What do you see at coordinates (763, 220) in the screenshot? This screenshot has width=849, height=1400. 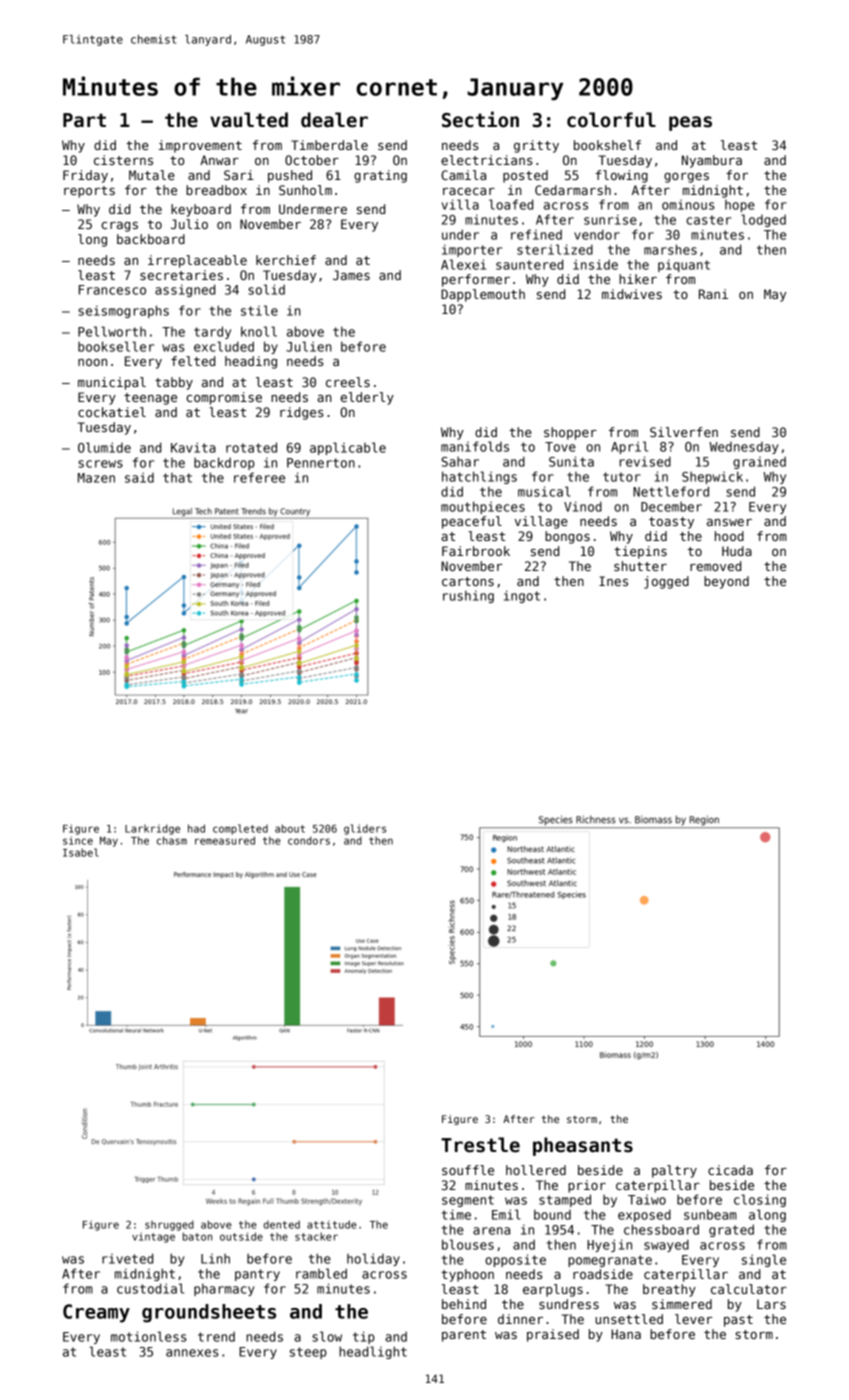 I see `lodged` at bounding box center [763, 220].
